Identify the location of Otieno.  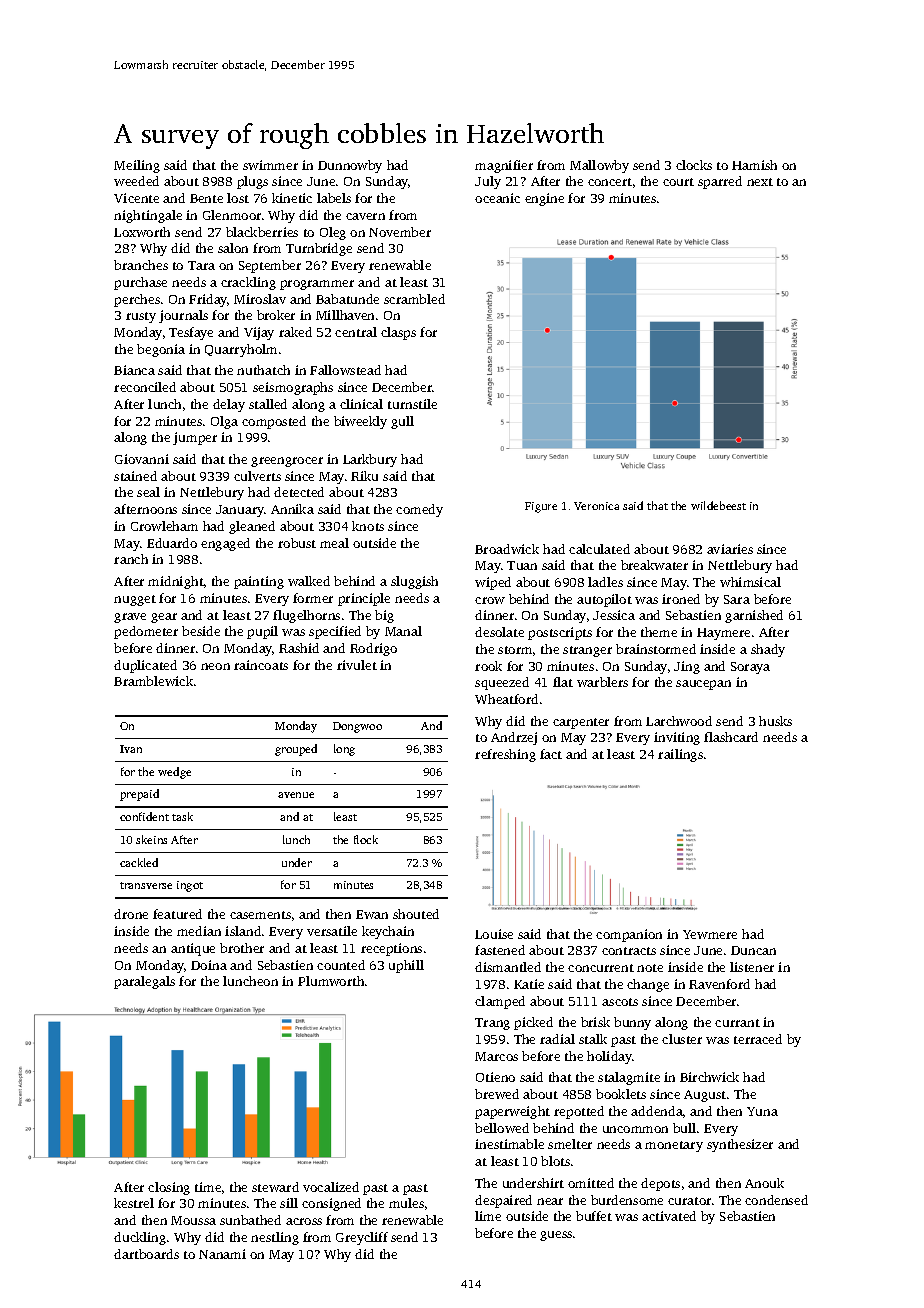
(495, 1077).
